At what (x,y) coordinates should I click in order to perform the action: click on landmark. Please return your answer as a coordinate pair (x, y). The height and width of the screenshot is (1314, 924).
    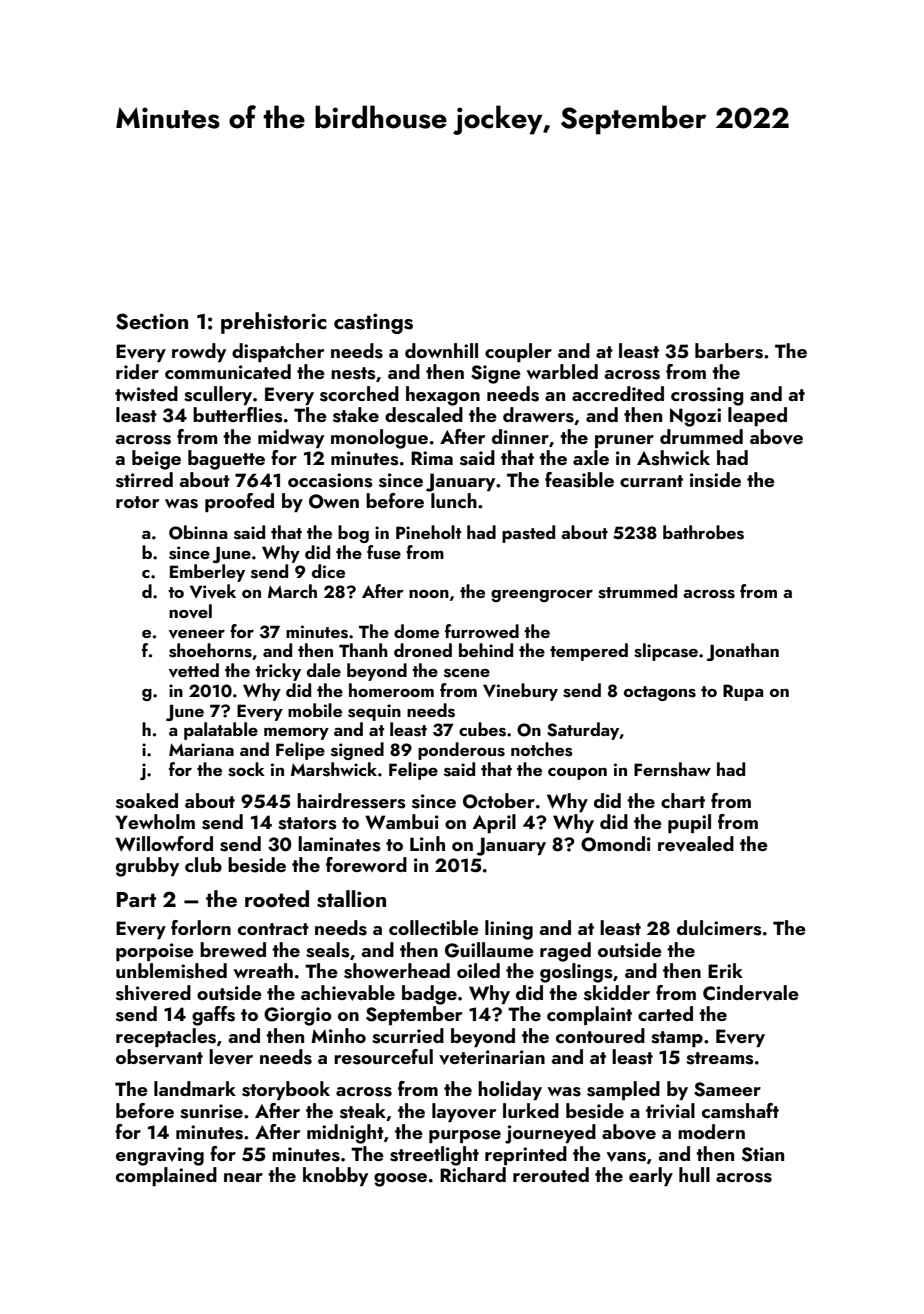
    Looking at the image, I should click on (195, 1088).
